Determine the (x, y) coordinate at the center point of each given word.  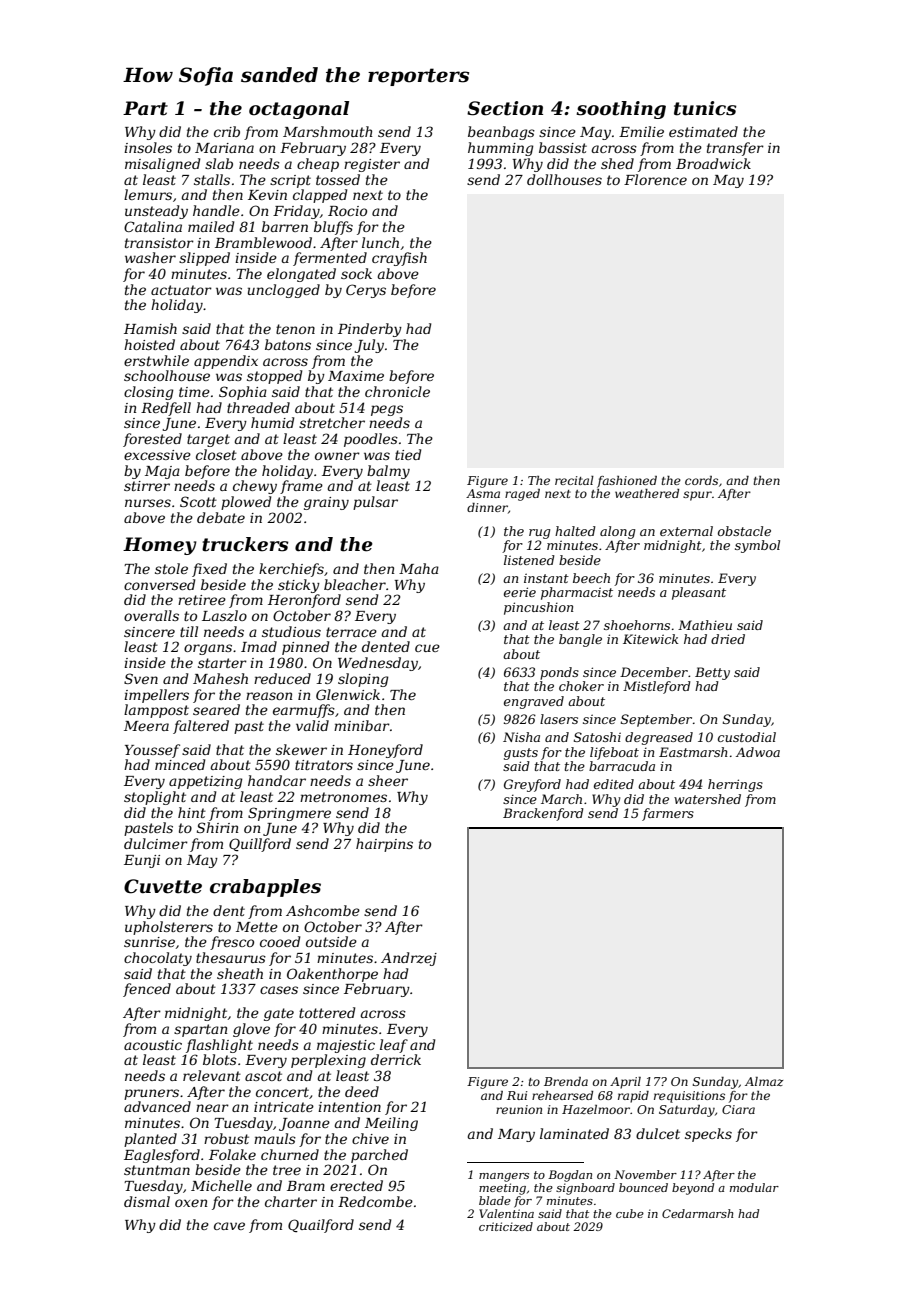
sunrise (149, 942)
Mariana (224, 148)
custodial (747, 737)
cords (701, 480)
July (369, 346)
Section (505, 108)
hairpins (384, 845)
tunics (705, 108)
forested (152, 440)
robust (226, 1138)
